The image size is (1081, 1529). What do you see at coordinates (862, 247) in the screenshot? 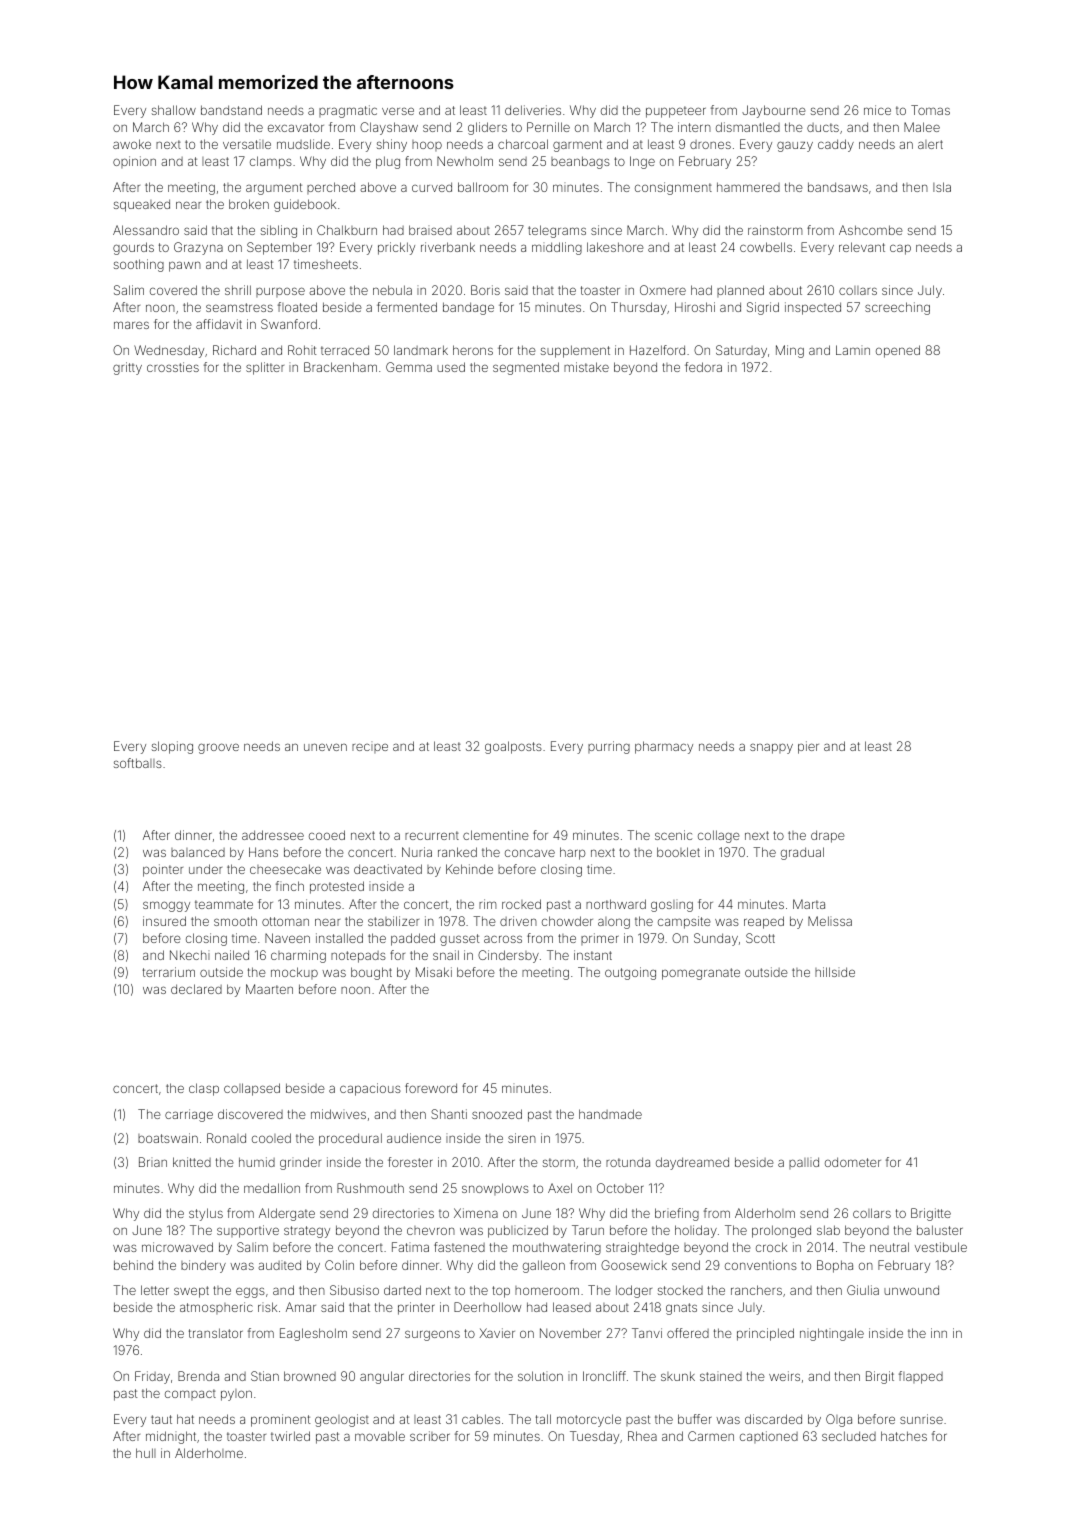
I see `relevant` at bounding box center [862, 247].
